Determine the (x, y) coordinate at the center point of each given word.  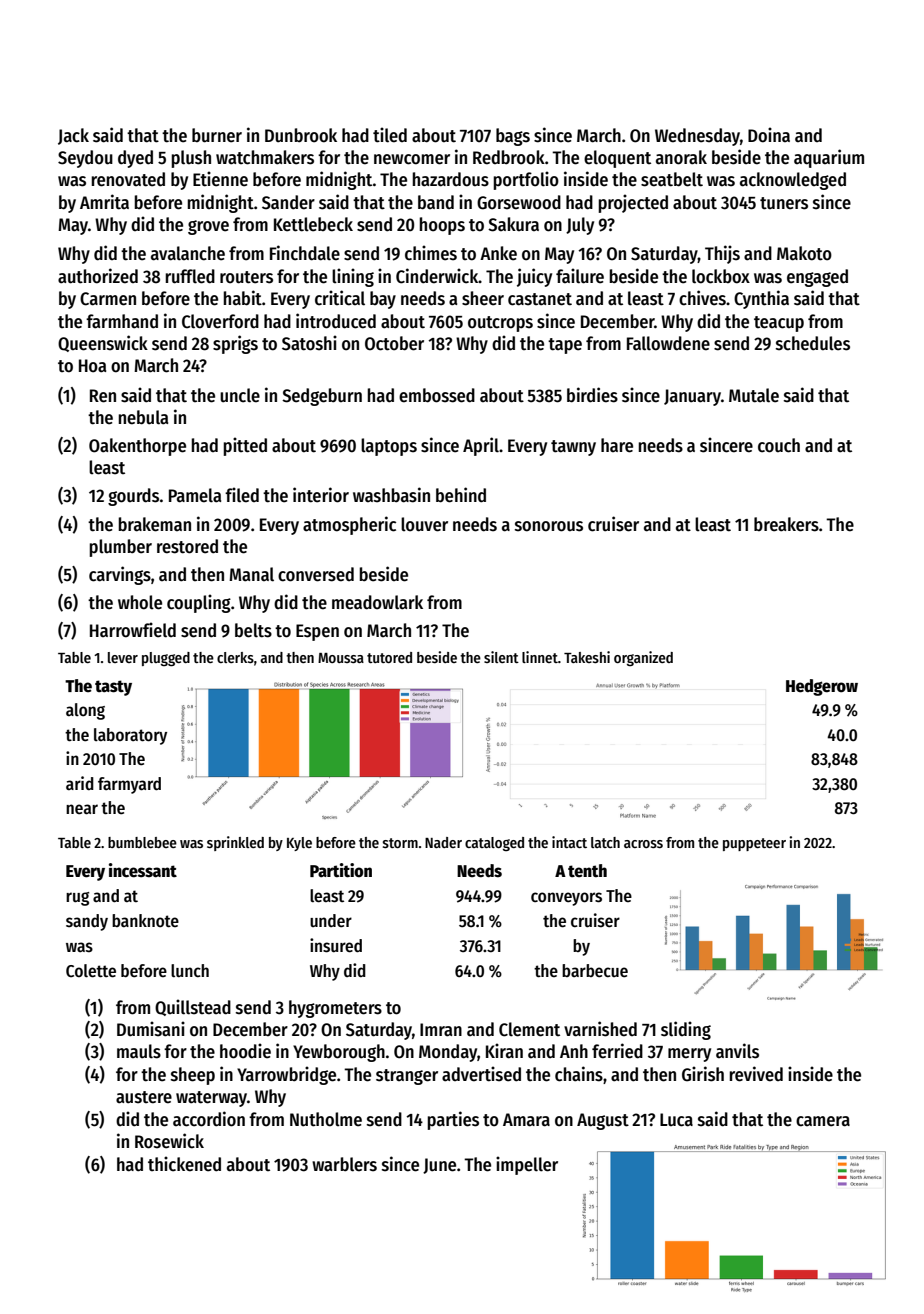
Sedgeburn (322, 397)
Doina (769, 135)
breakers (786, 524)
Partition (341, 870)
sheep (193, 1076)
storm (400, 843)
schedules (813, 343)
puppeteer (754, 844)
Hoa (92, 366)
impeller (527, 1165)
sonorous (549, 526)
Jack (73, 136)
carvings (120, 575)
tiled (390, 135)
